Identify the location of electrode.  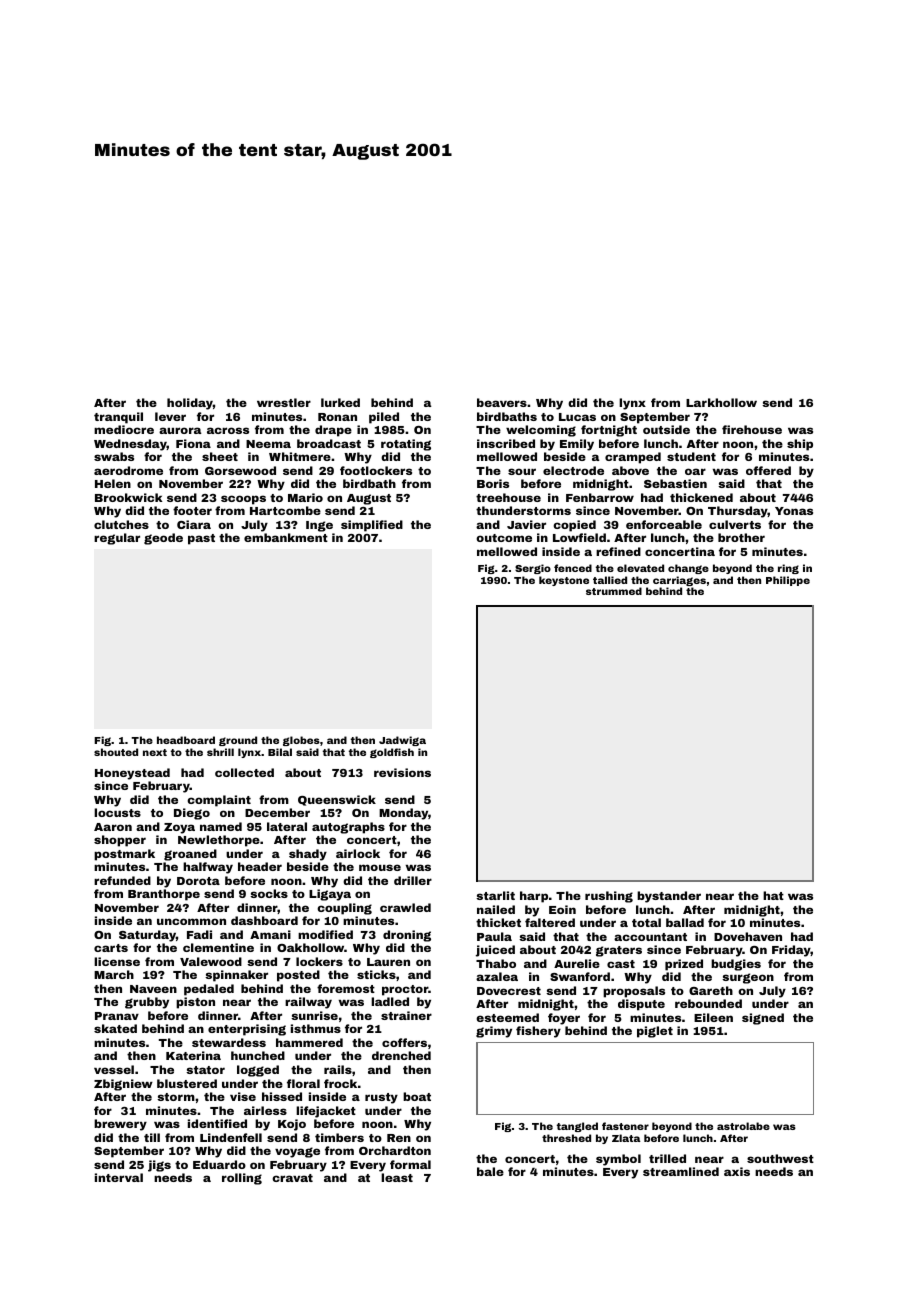
(573, 470).
